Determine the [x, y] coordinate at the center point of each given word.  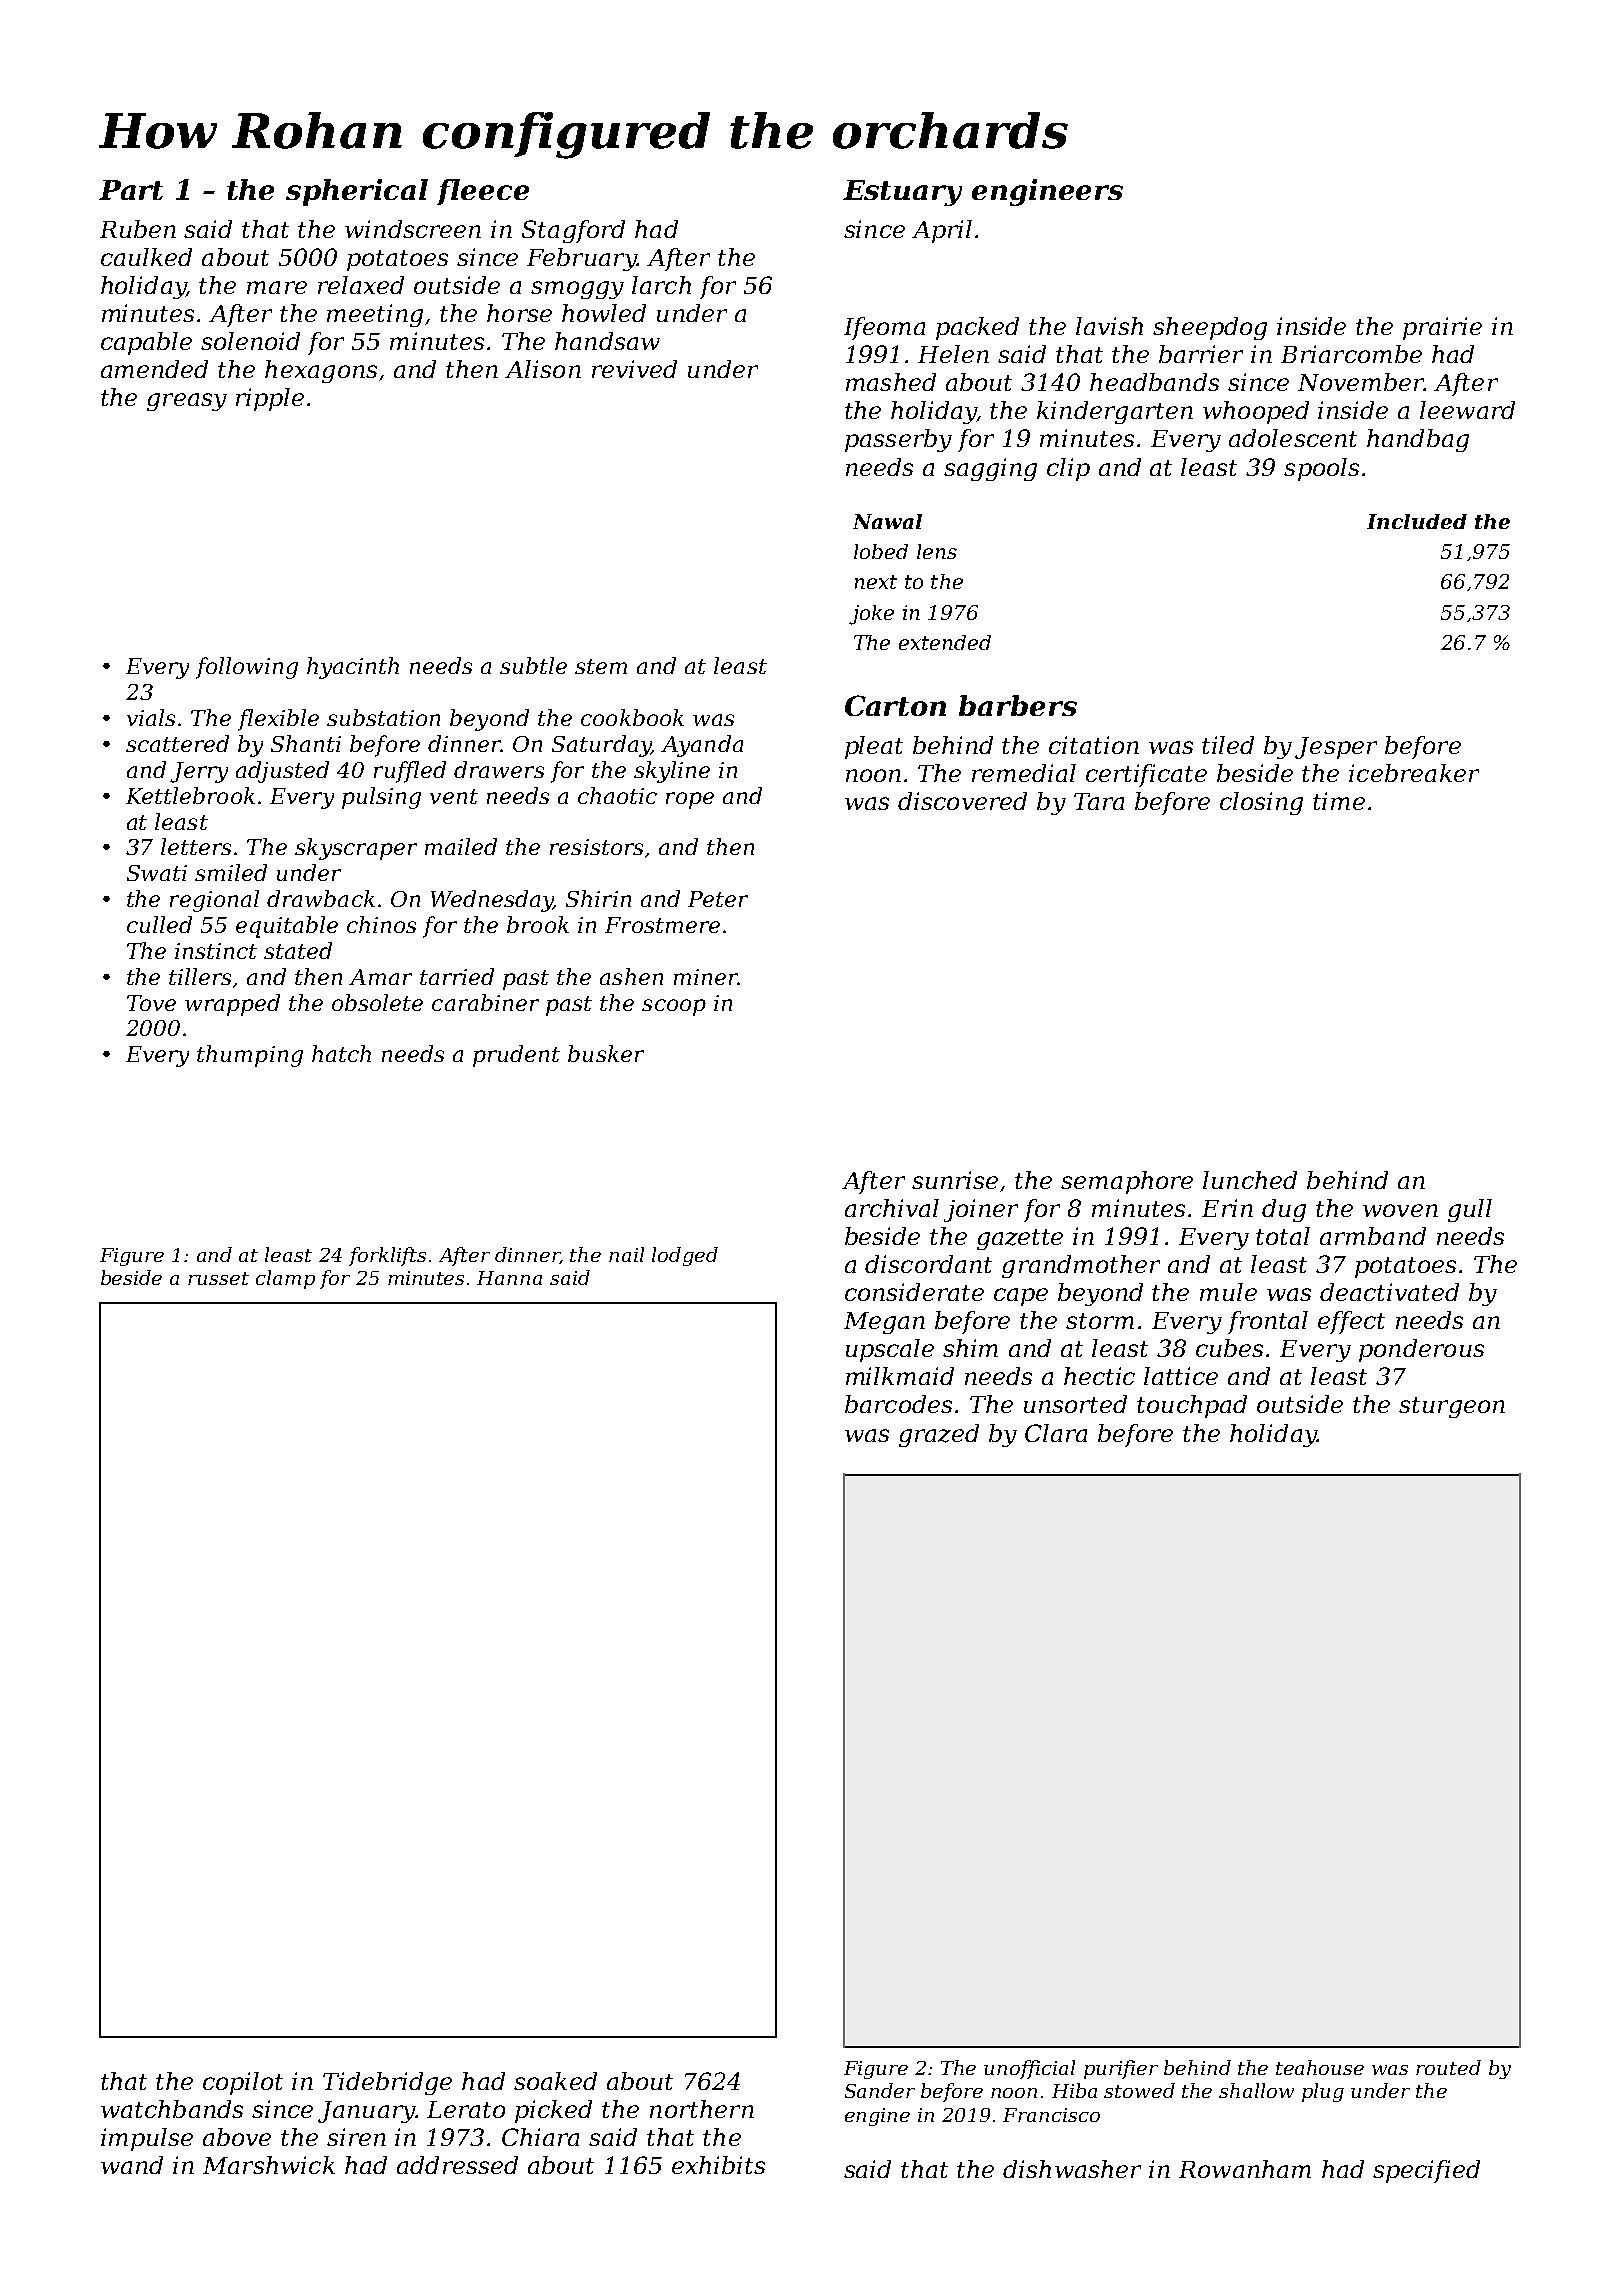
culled [159, 924]
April [942, 231]
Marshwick [269, 2165]
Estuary [902, 193]
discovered [962, 801]
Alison [543, 369]
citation [1094, 745]
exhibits [718, 2165]
